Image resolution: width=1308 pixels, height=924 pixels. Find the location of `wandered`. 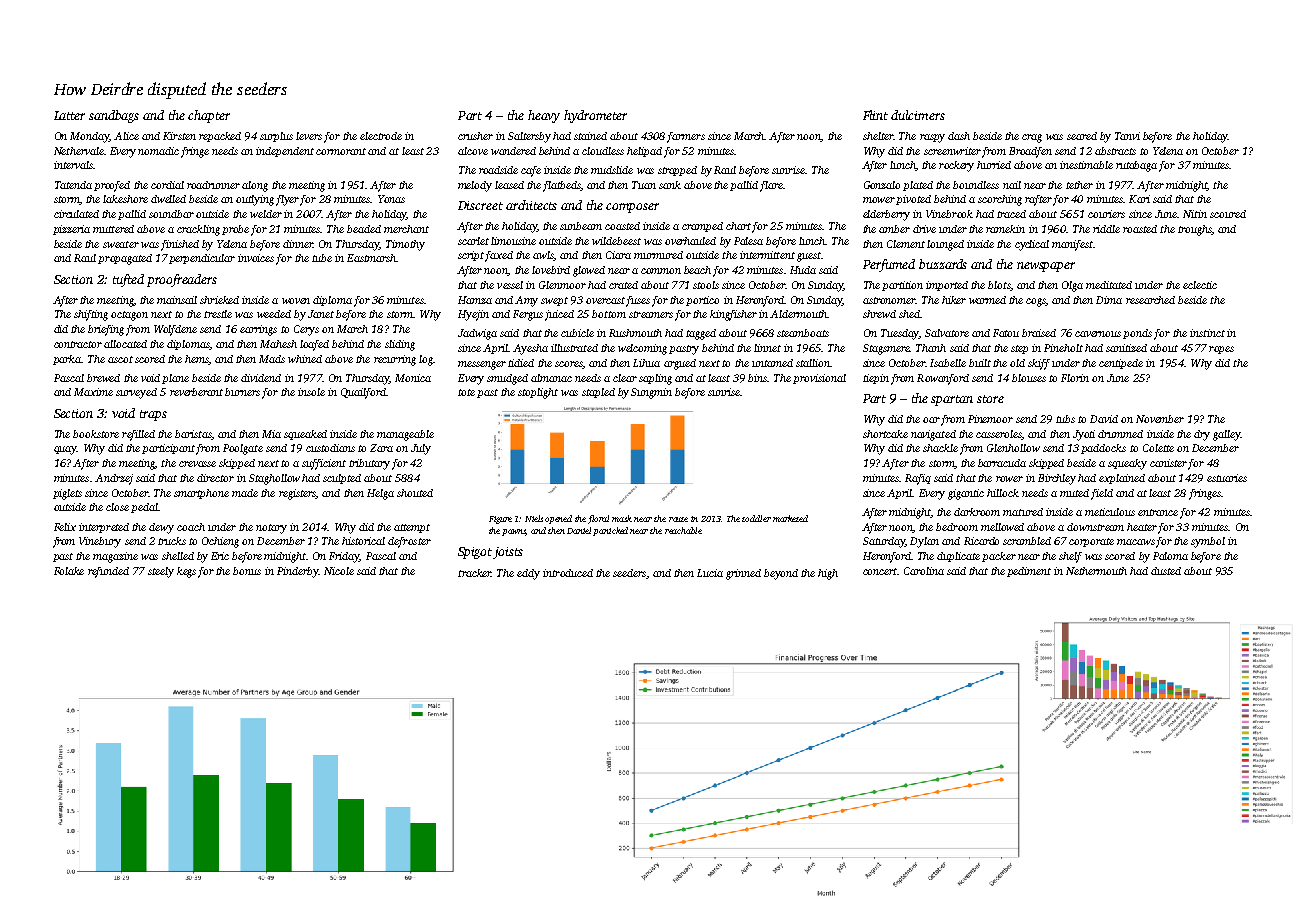

wandered is located at coordinates (513, 151).
